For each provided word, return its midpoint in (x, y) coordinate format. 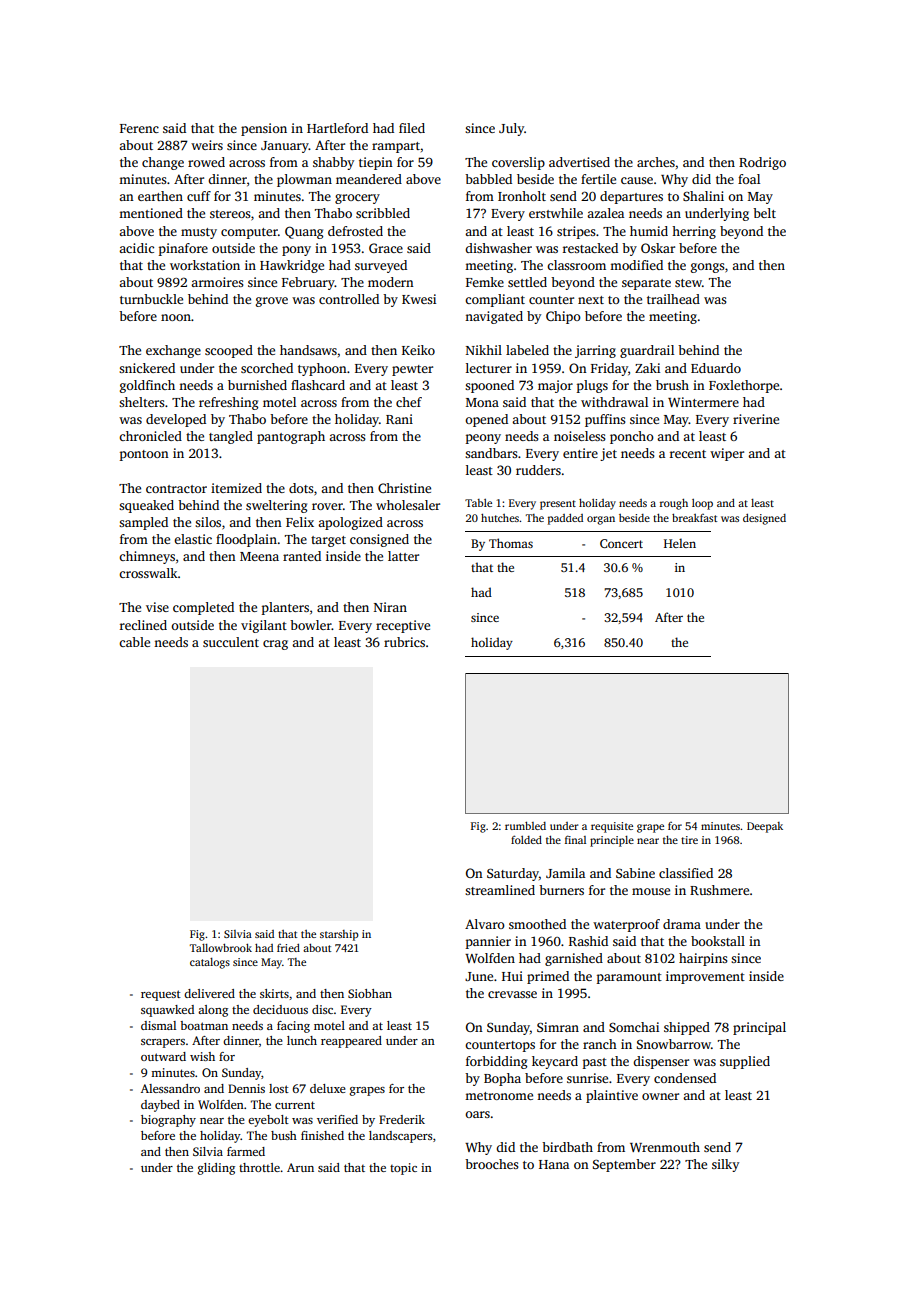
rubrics (404, 642)
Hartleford (337, 128)
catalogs (210, 963)
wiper (727, 454)
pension (264, 129)
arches (656, 162)
